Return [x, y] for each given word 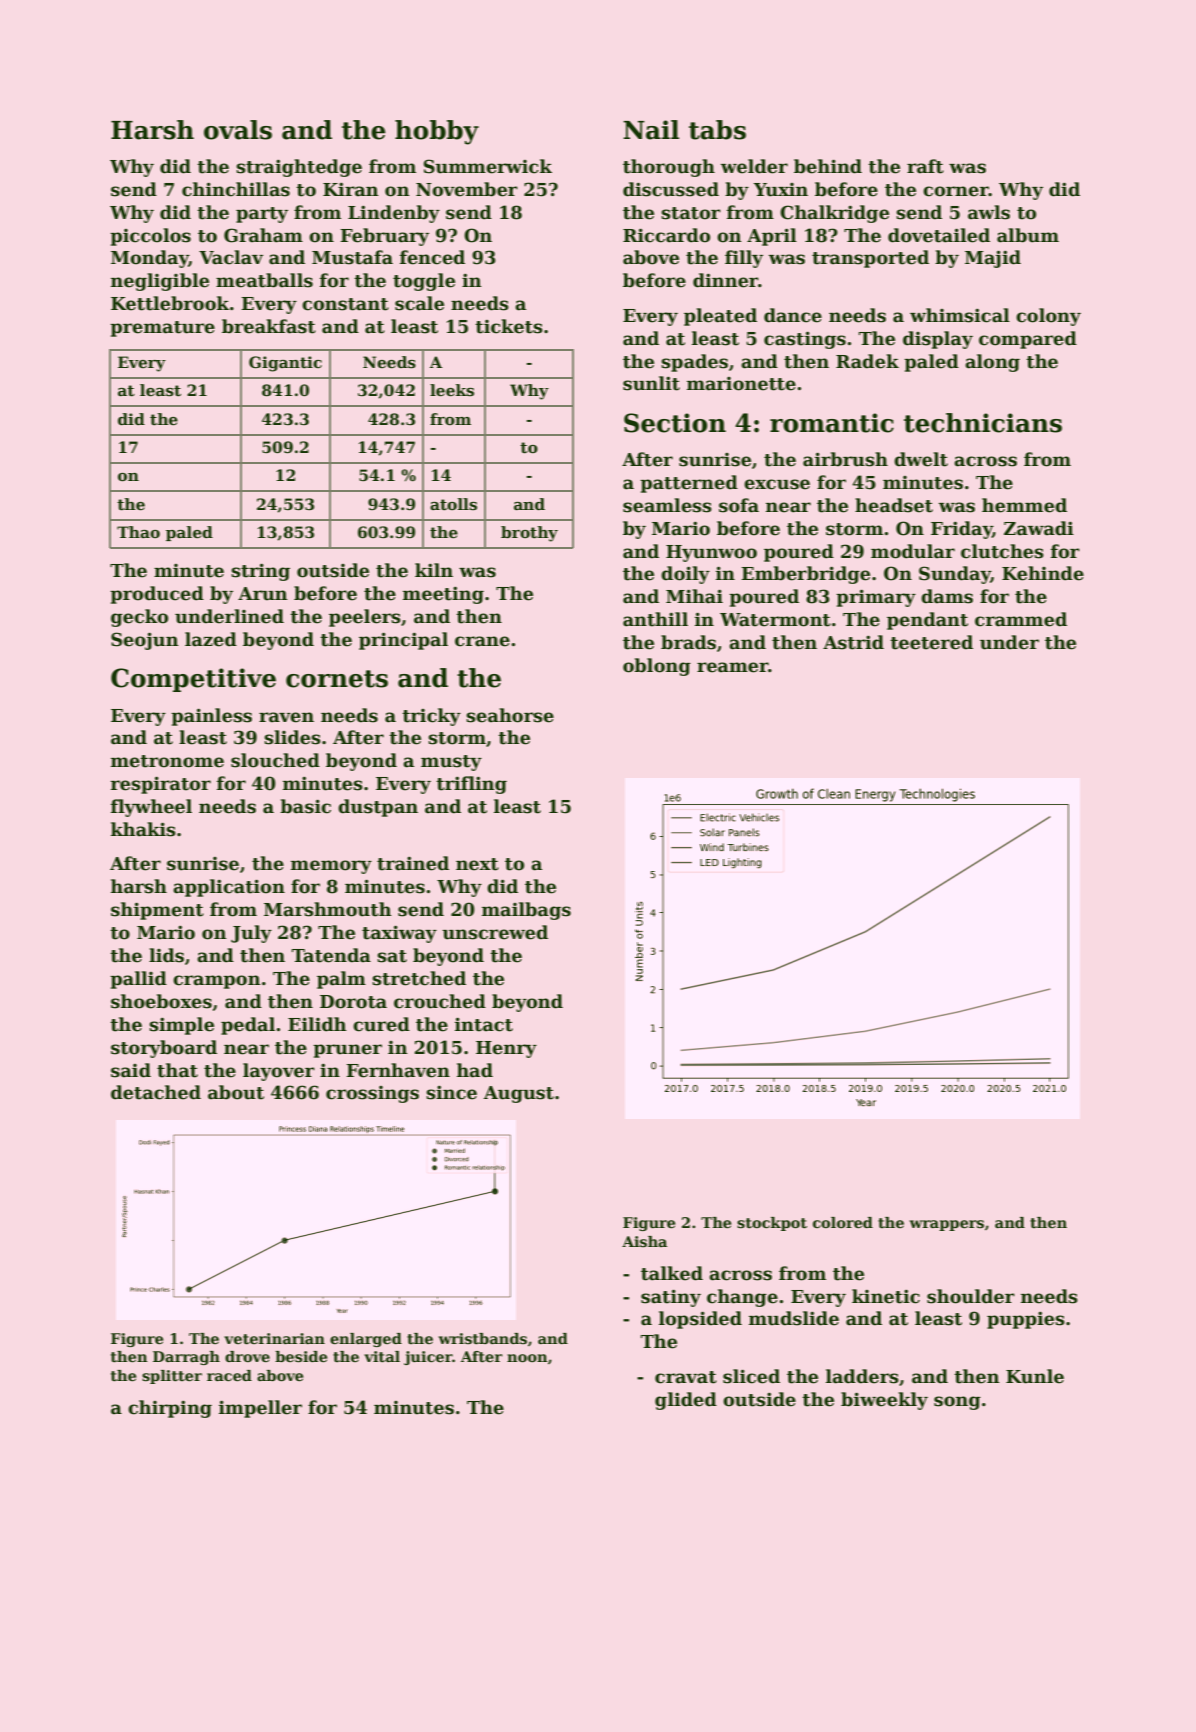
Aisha [644, 1242]
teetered [931, 642]
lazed [211, 639]
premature [162, 329]
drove [247, 1356]
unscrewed [495, 932]
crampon [217, 982]
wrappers [946, 1225]
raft [925, 166]
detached [156, 1092]
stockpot [772, 1224]
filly [744, 259]
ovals [238, 130]
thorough [669, 168]
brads [688, 642]
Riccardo [666, 235]
